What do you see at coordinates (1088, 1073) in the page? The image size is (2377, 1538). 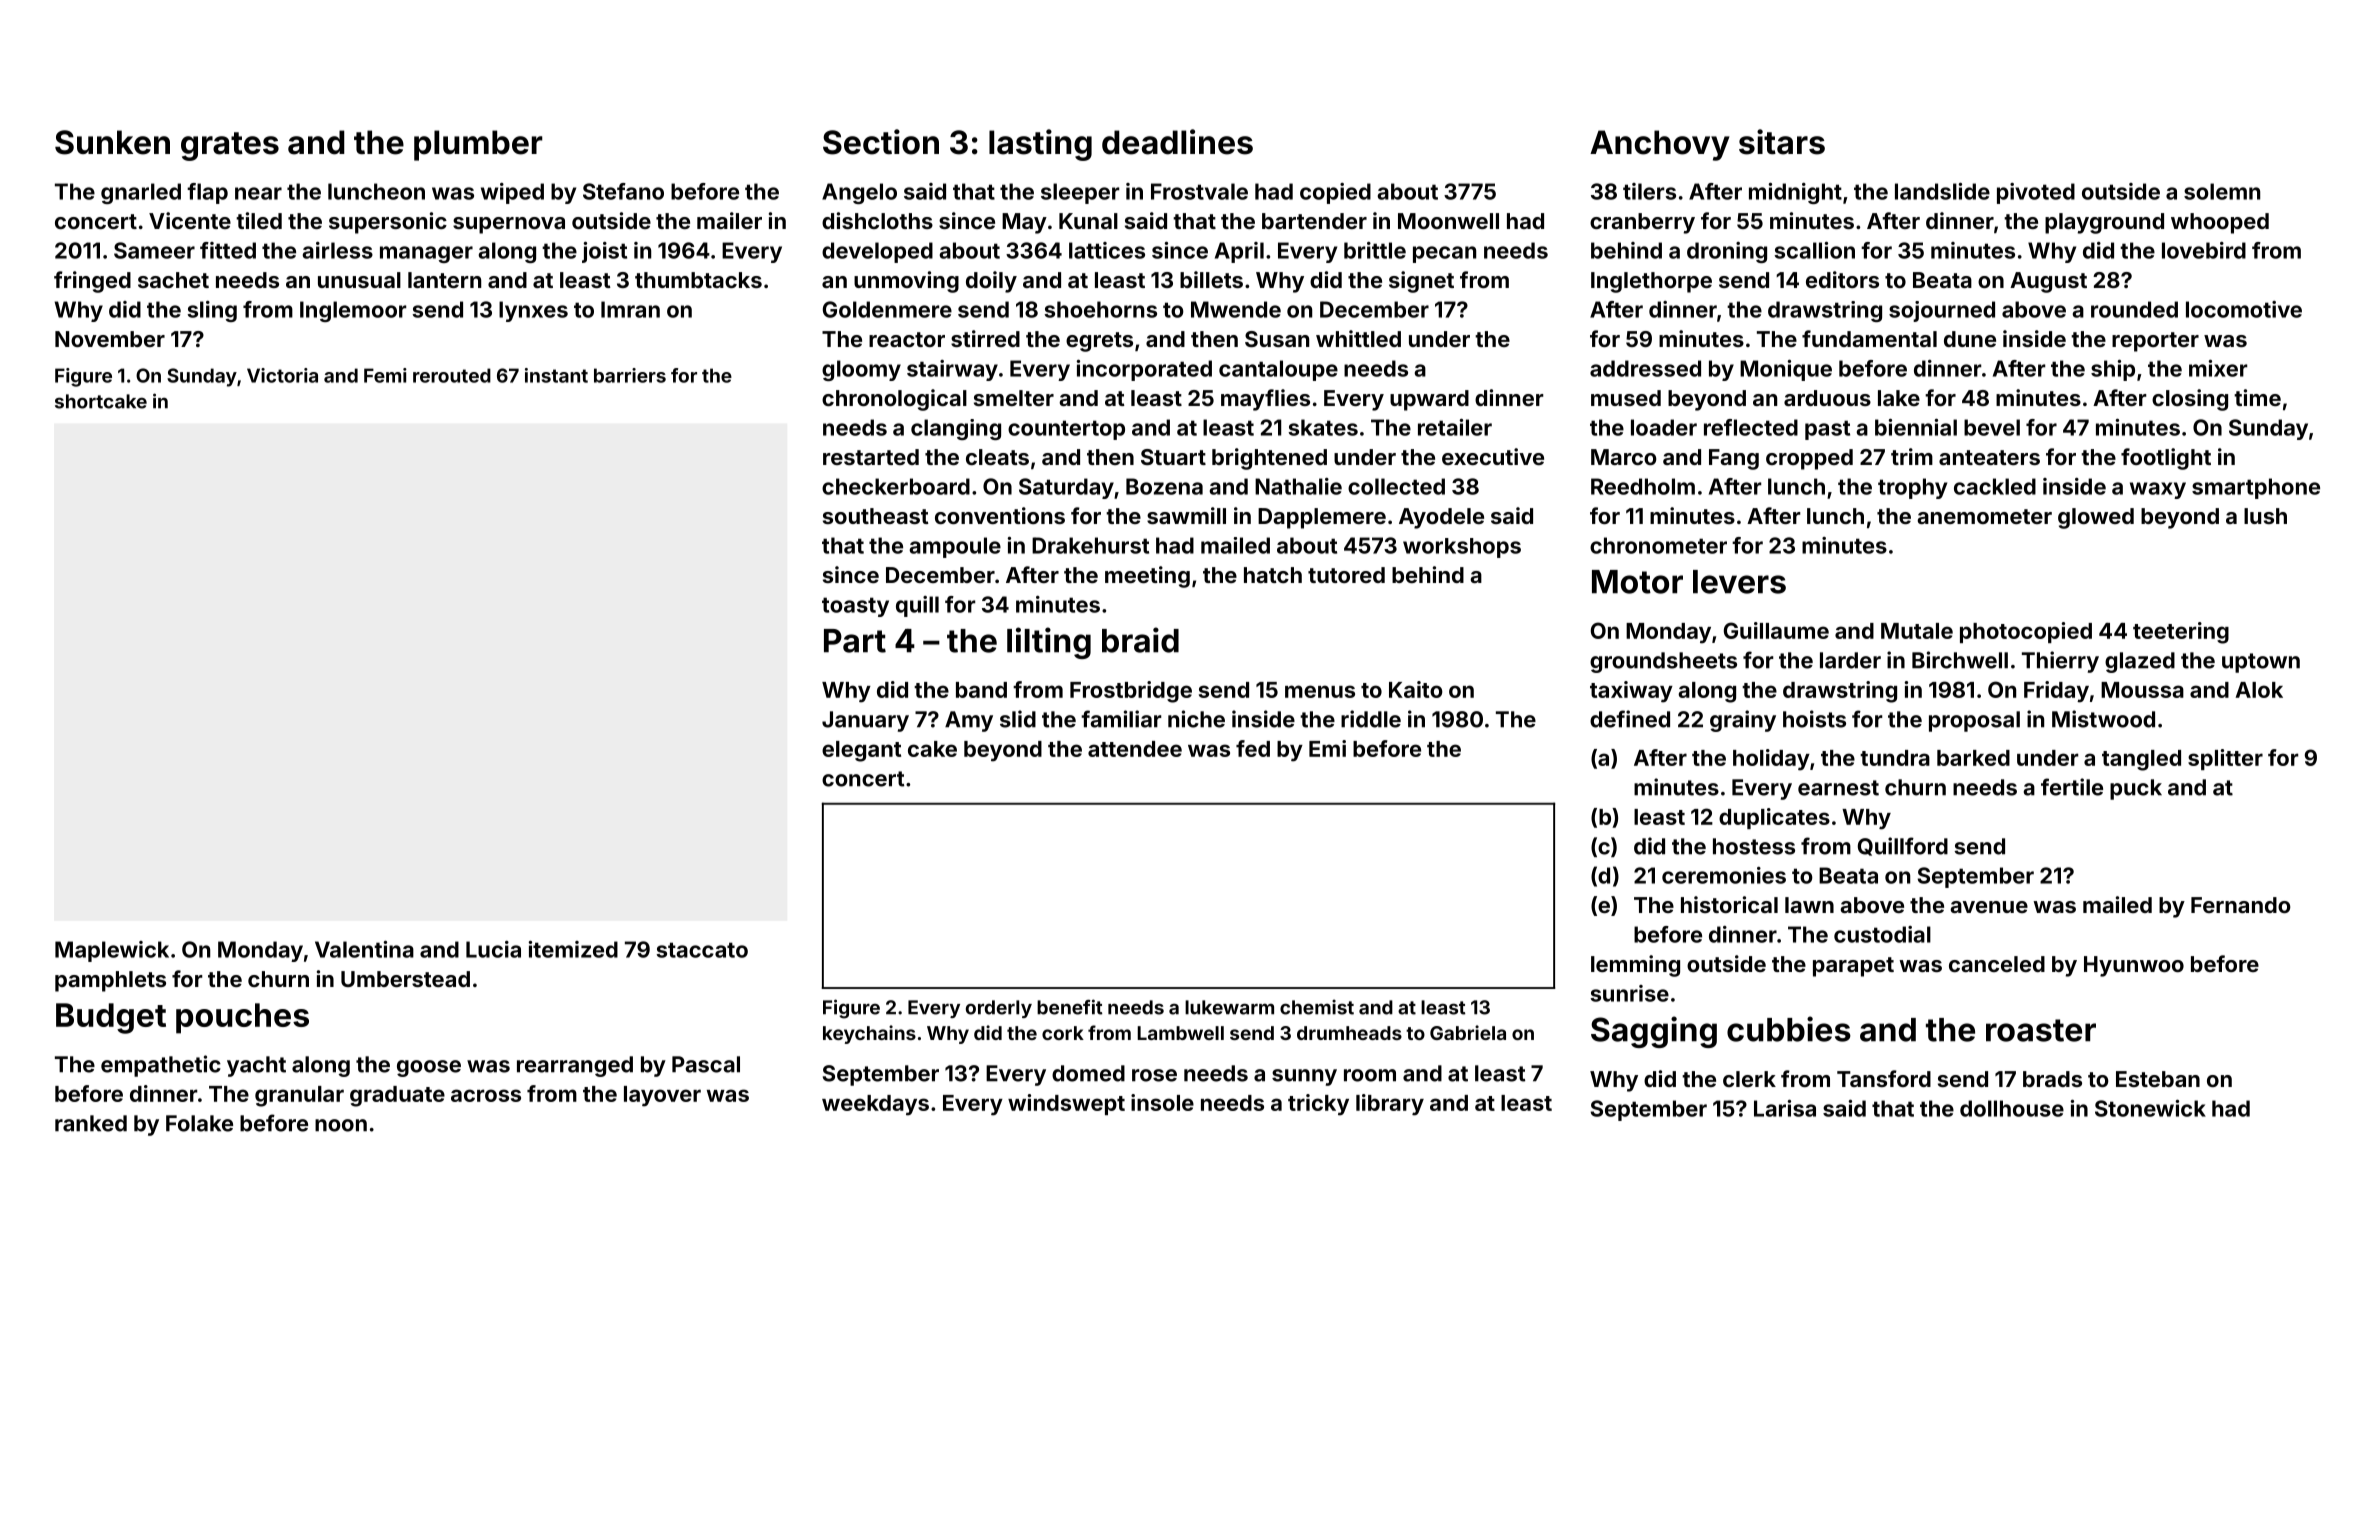 I see `domed` at bounding box center [1088, 1073].
